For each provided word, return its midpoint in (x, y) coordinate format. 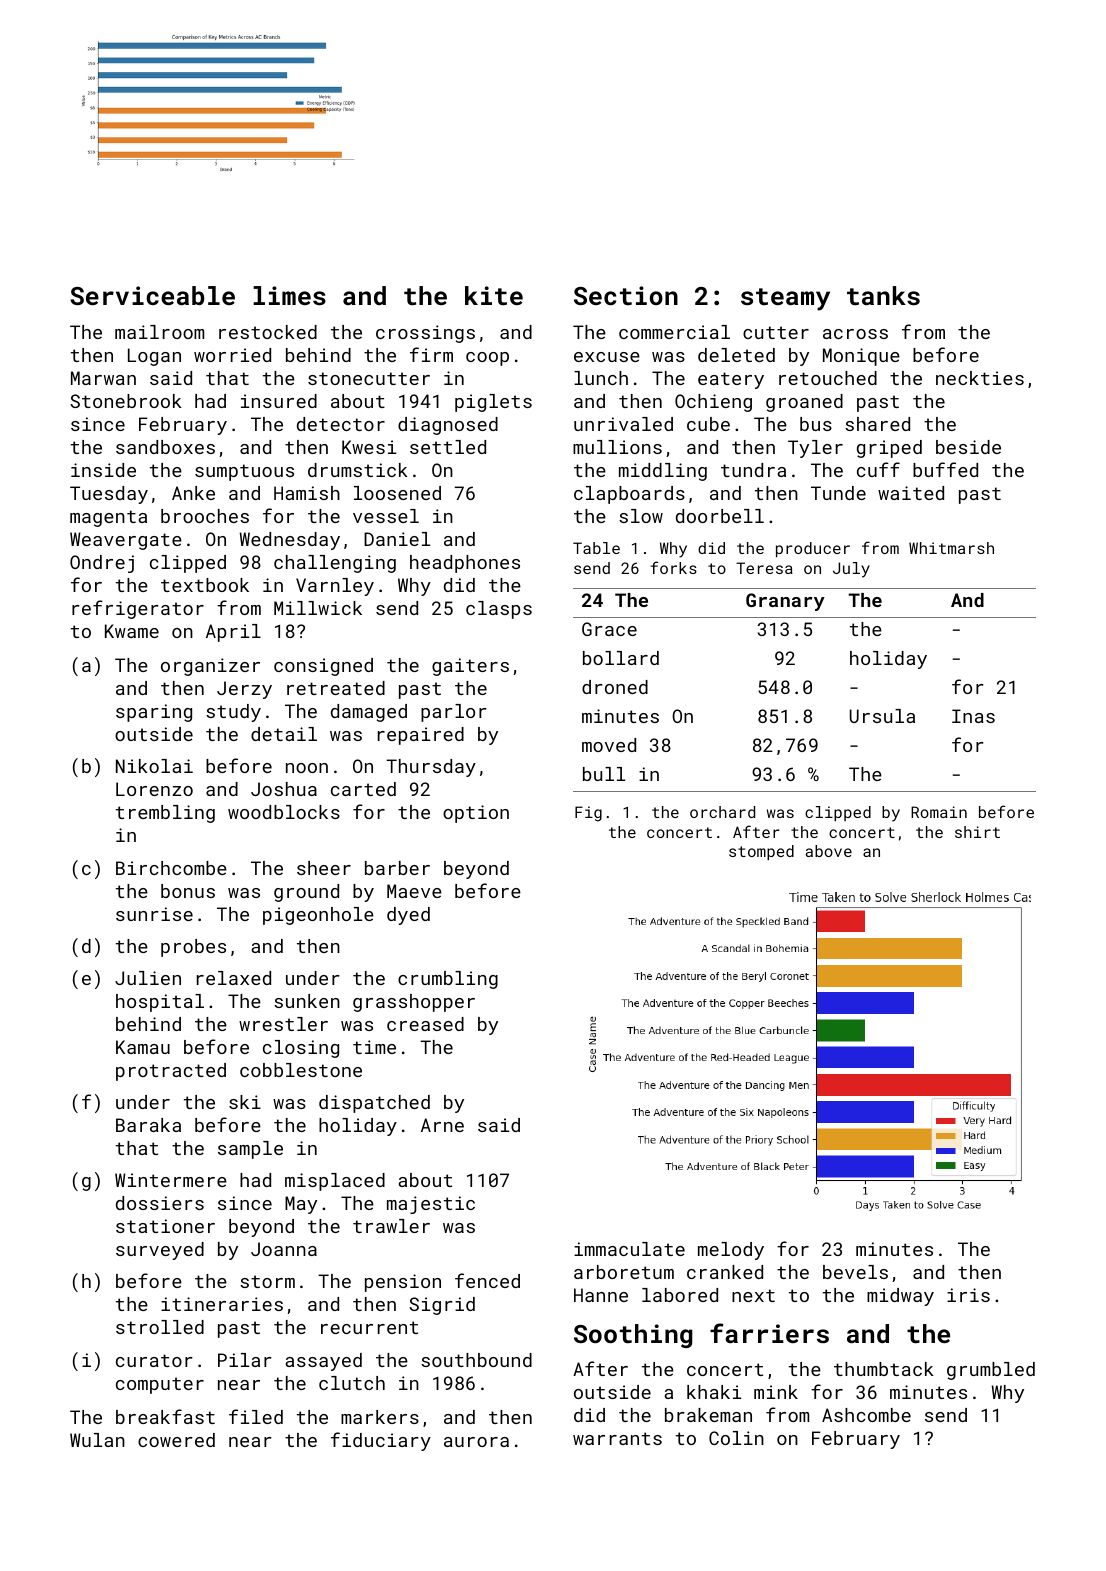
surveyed (160, 1251)
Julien (148, 978)
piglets (493, 403)
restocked (268, 332)
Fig (588, 814)
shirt (977, 832)
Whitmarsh (951, 548)
